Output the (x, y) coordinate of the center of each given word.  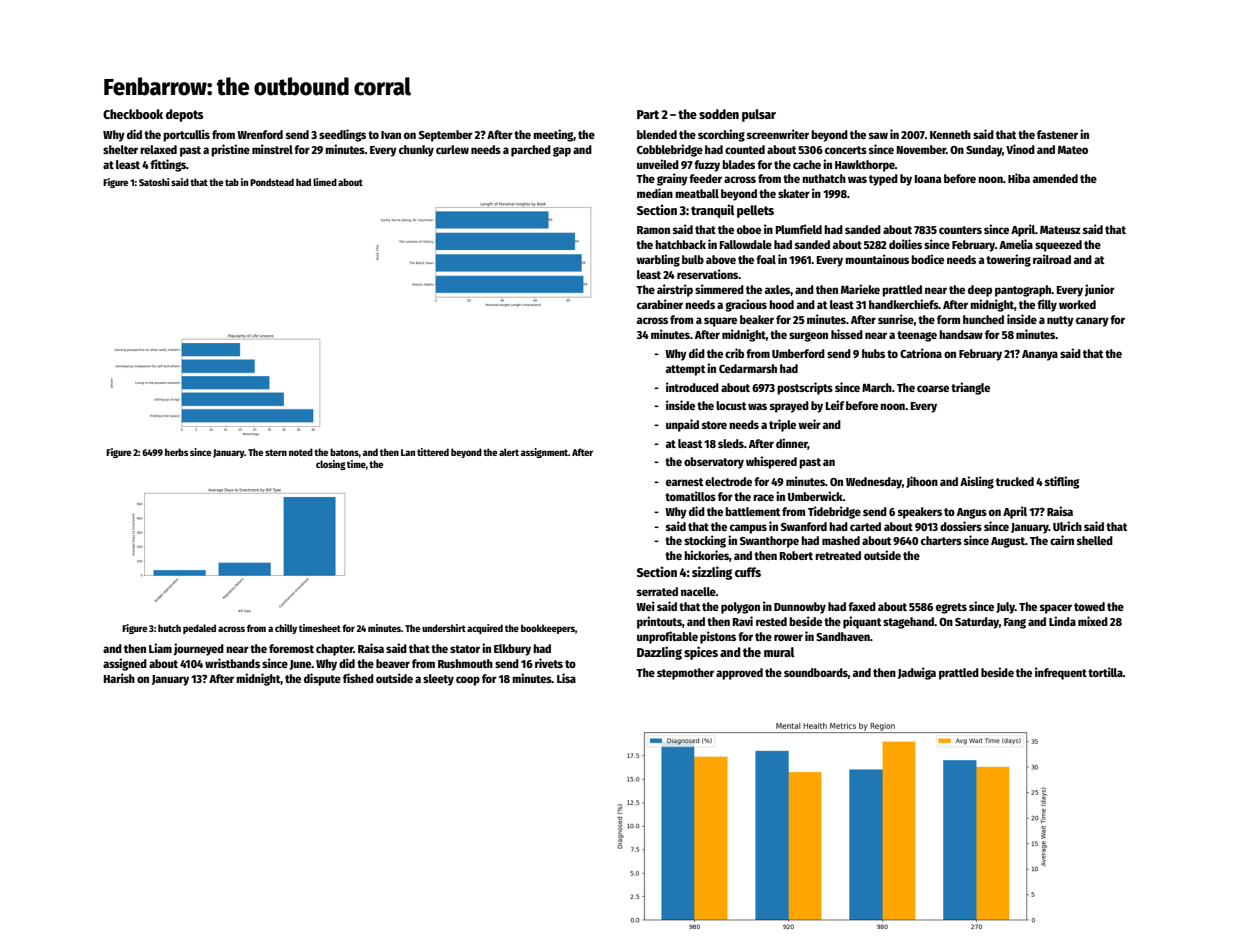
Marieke (860, 289)
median (655, 193)
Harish (119, 678)
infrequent (1061, 673)
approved (739, 674)
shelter (120, 149)
